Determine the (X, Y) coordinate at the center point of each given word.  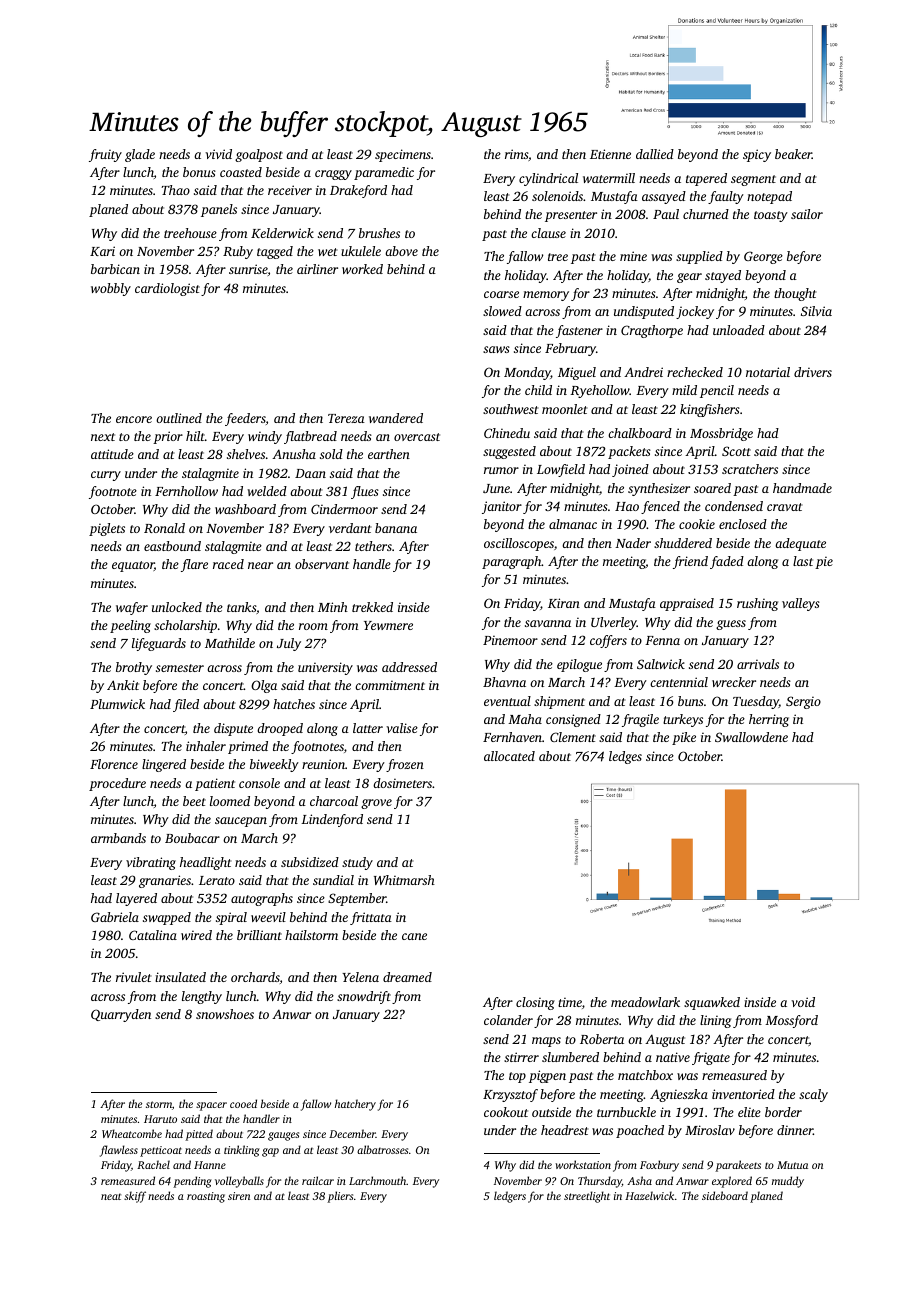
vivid (218, 154)
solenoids (557, 196)
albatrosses (382, 1149)
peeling (130, 626)
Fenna (662, 640)
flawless (119, 1151)
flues (365, 492)
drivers (813, 372)
